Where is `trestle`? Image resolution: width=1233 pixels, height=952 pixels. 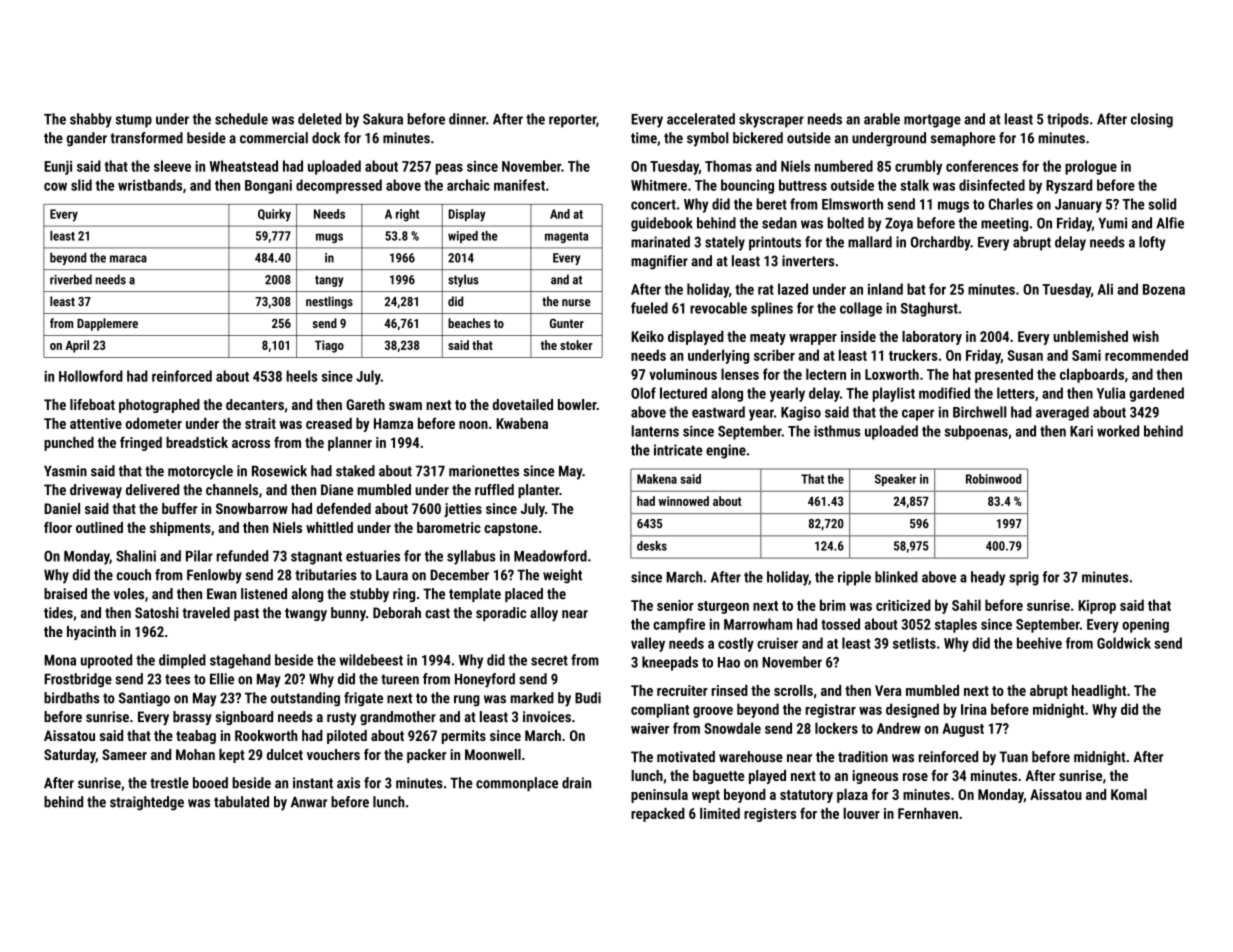 trestle is located at coordinates (169, 783).
